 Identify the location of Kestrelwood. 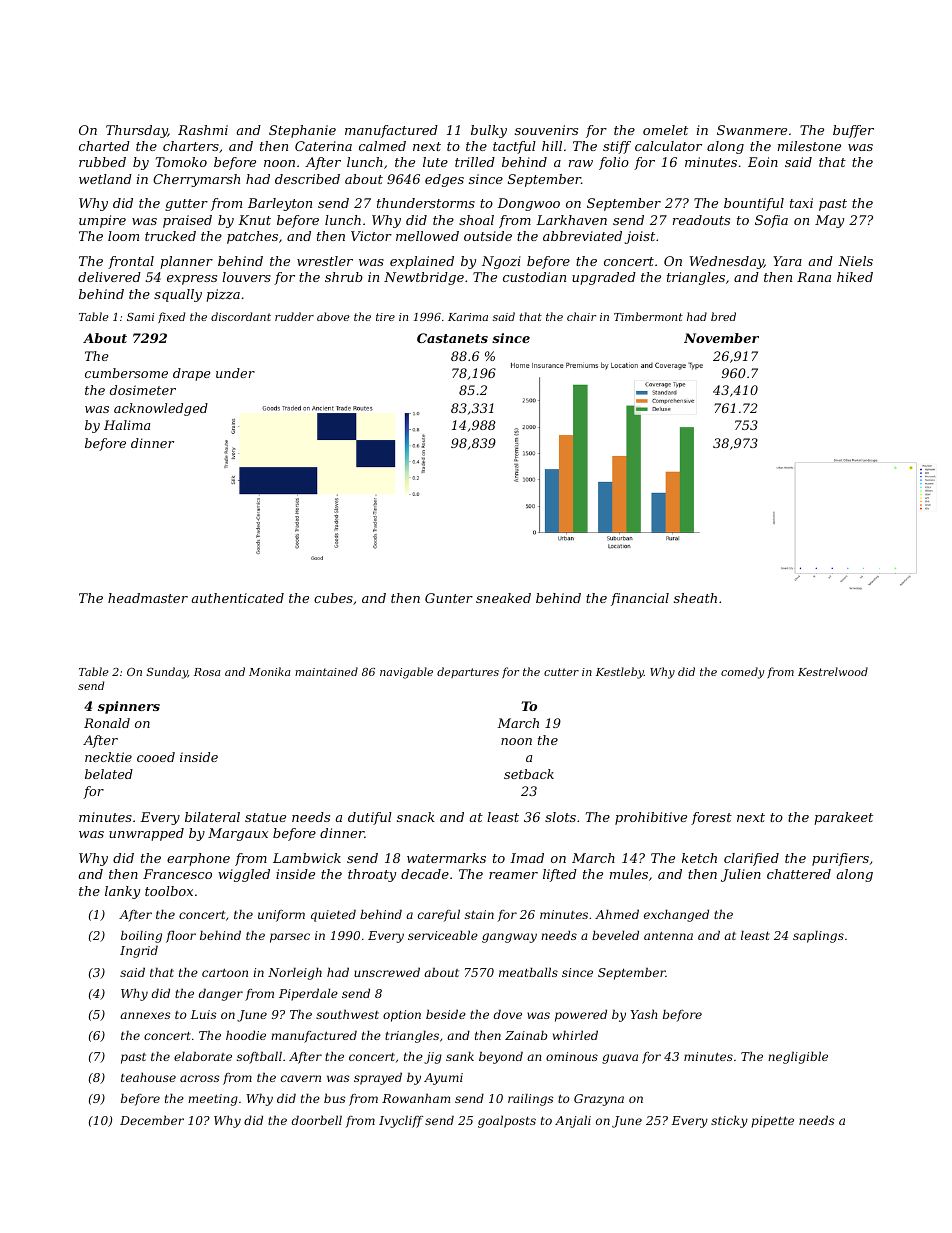
(833, 671).
